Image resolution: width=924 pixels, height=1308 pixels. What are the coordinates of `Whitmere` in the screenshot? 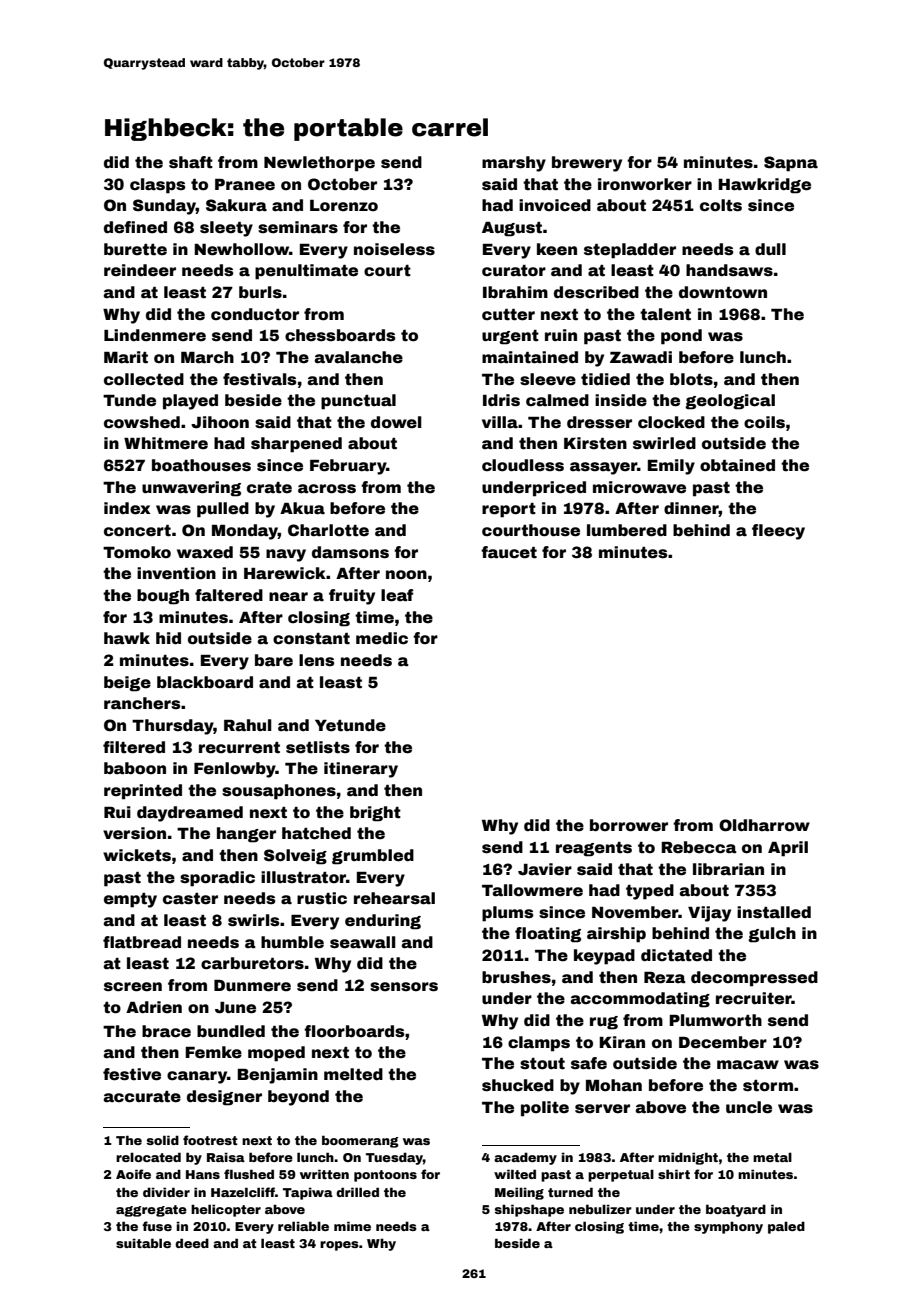 It's located at (166, 443).
